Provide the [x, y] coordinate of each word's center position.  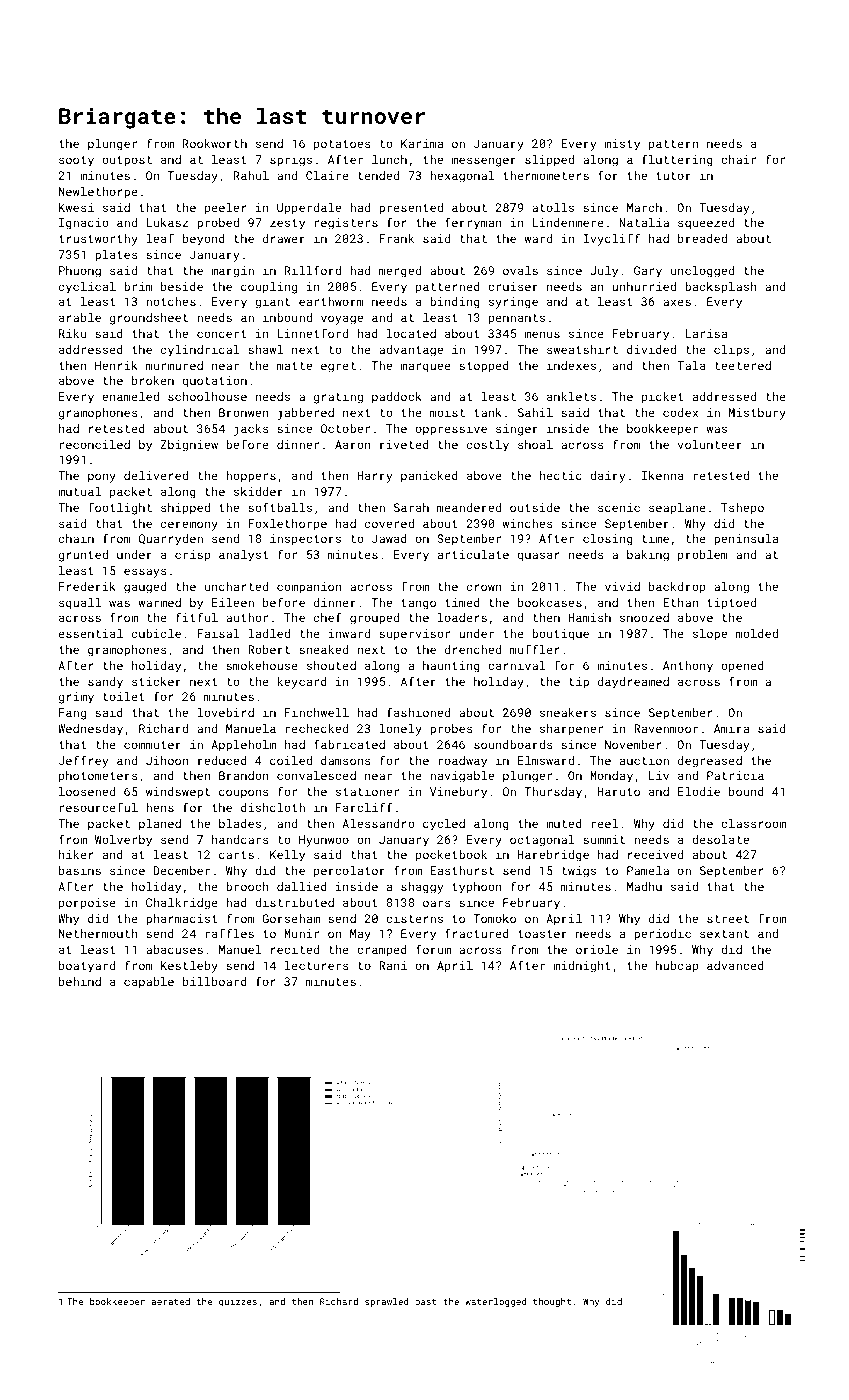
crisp [192, 556]
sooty [76, 161]
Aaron [353, 444]
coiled [291, 760]
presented [411, 209]
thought [552, 1302]
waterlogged [495, 1302]
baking [648, 556]
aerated [171, 1301]
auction [644, 760]
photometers [98, 777]
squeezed [706, 224]
